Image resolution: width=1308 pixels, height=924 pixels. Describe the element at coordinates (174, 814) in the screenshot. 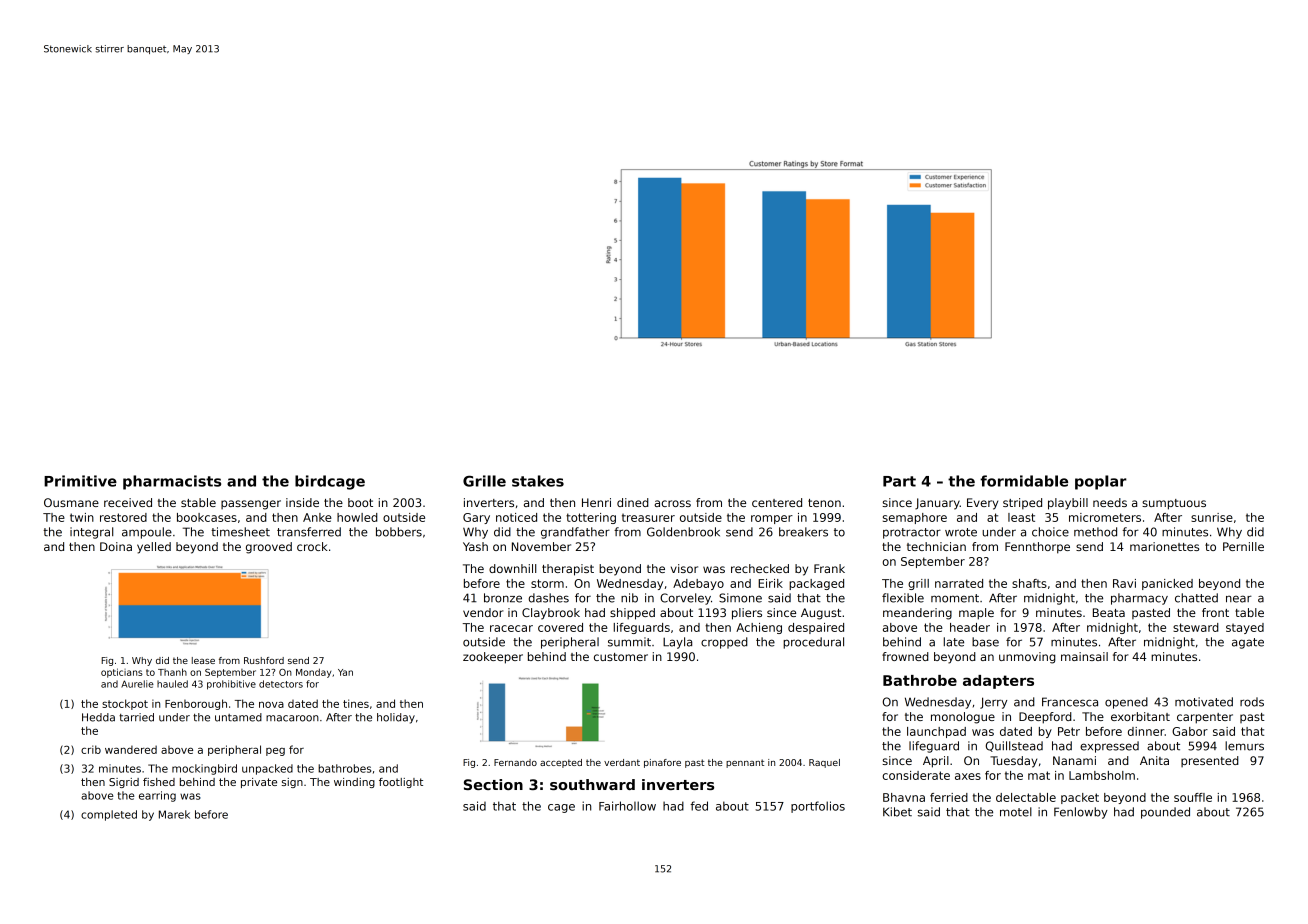

I see `Marek` at that location.
